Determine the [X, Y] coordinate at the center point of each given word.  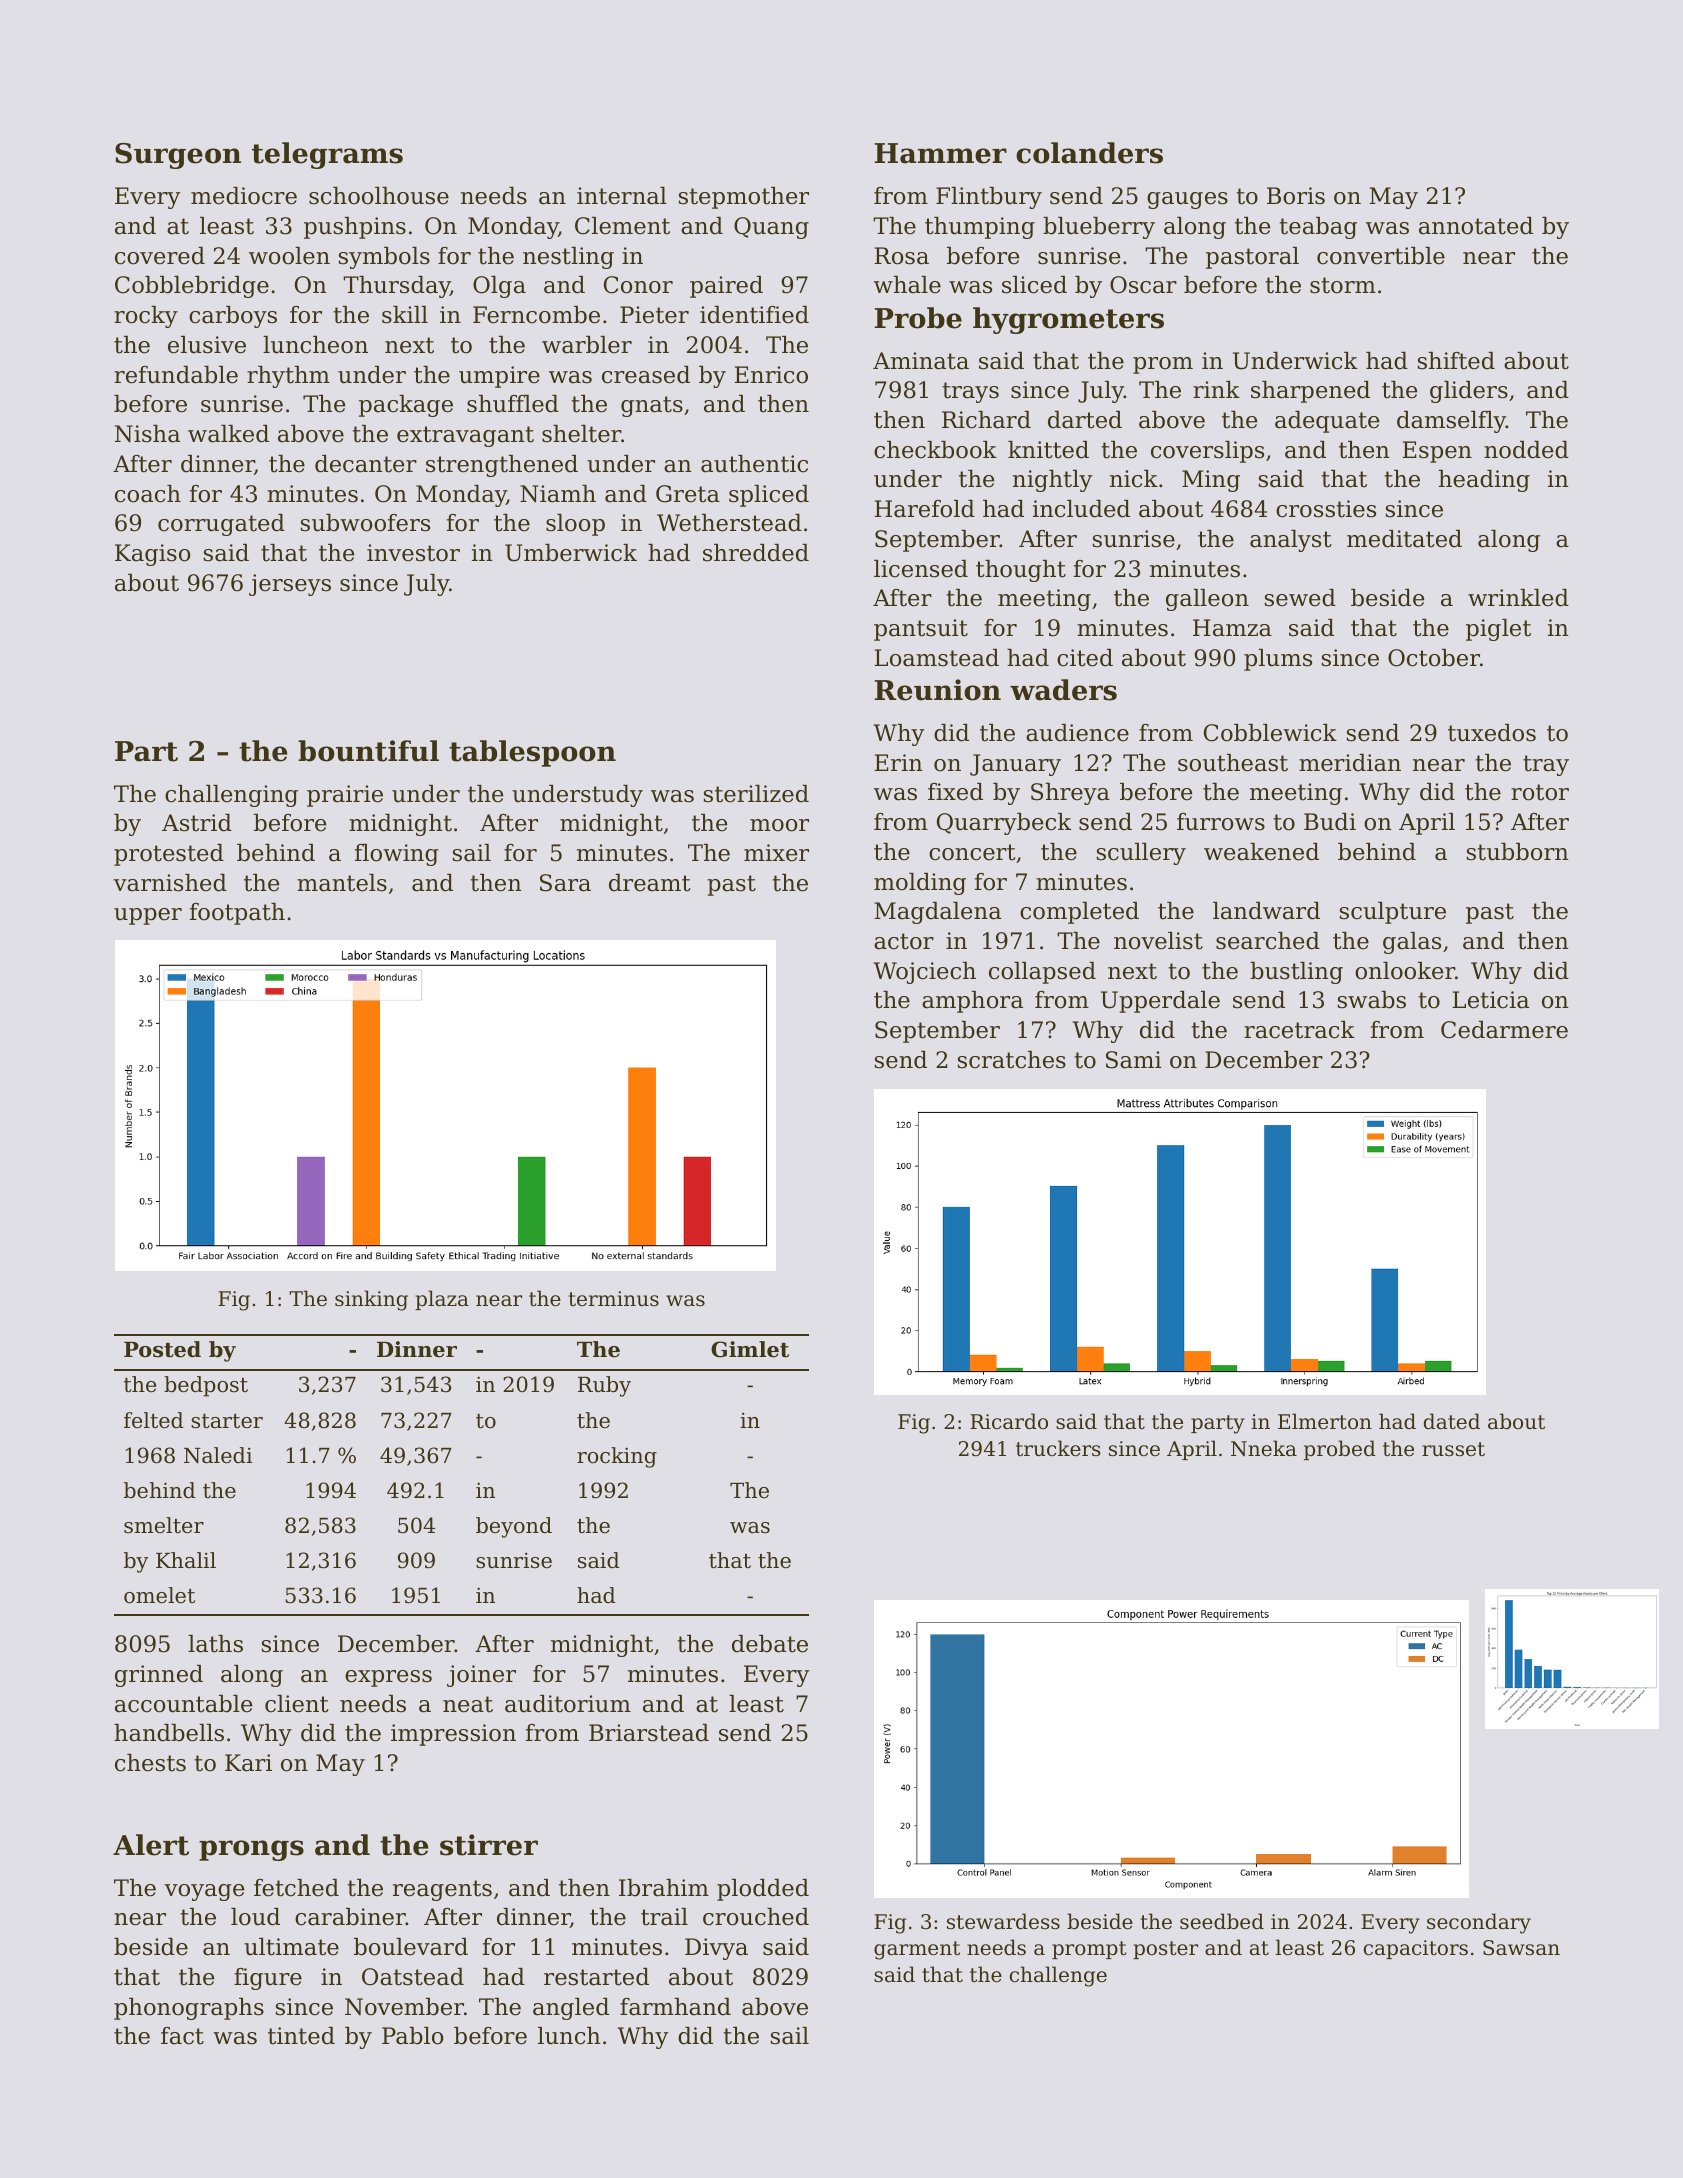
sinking [371, 1300]
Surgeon [178, 156]
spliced [769, 496]
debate [770, 1644]
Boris [1296, 196]
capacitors [1416, 1949]
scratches [1012, 1060]
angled [571, 2009]
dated [1452, 1421]
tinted [301, 2036]
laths [215, 1644]
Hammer [941, 153]
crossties [1326, 509]
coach [148, 494]
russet [1453, 1449]
